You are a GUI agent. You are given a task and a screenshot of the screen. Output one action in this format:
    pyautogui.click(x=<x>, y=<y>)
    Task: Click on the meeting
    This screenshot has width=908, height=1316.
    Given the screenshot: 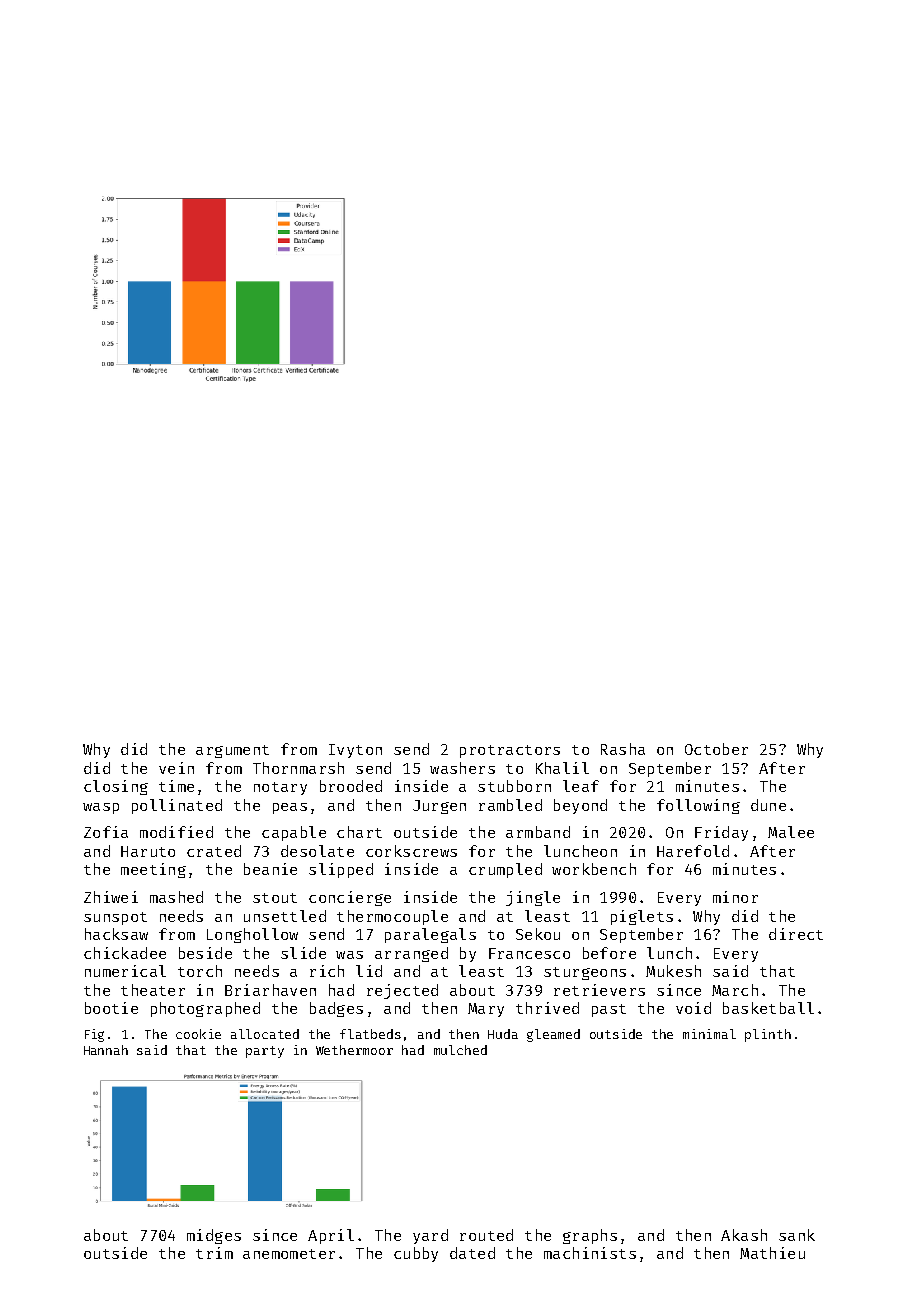 What is the action you would take?
    pyautogui.click(x=153, y=870)
